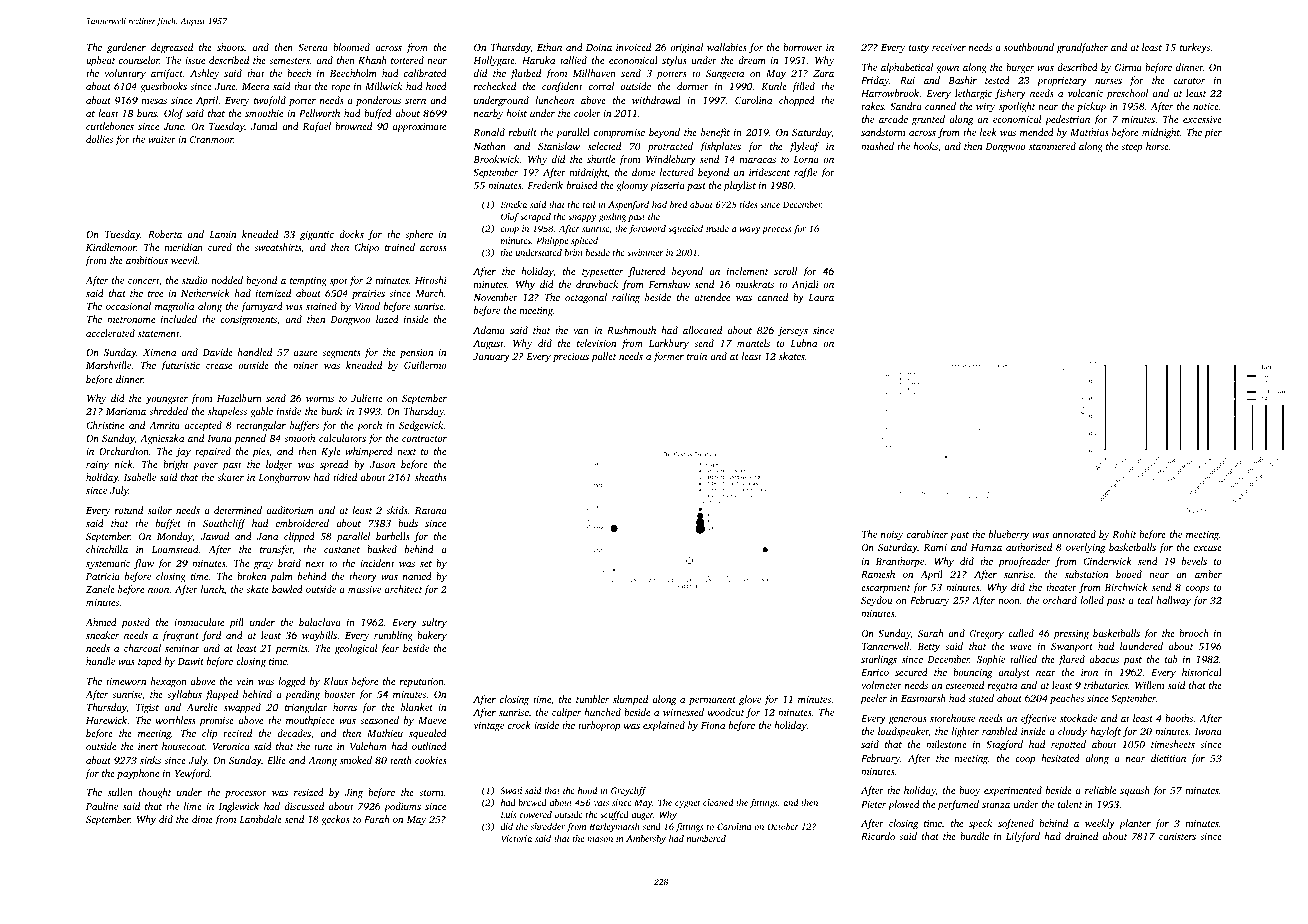 The image size is (1308, 924). I want to click on octagonal, so click(586, 298).
